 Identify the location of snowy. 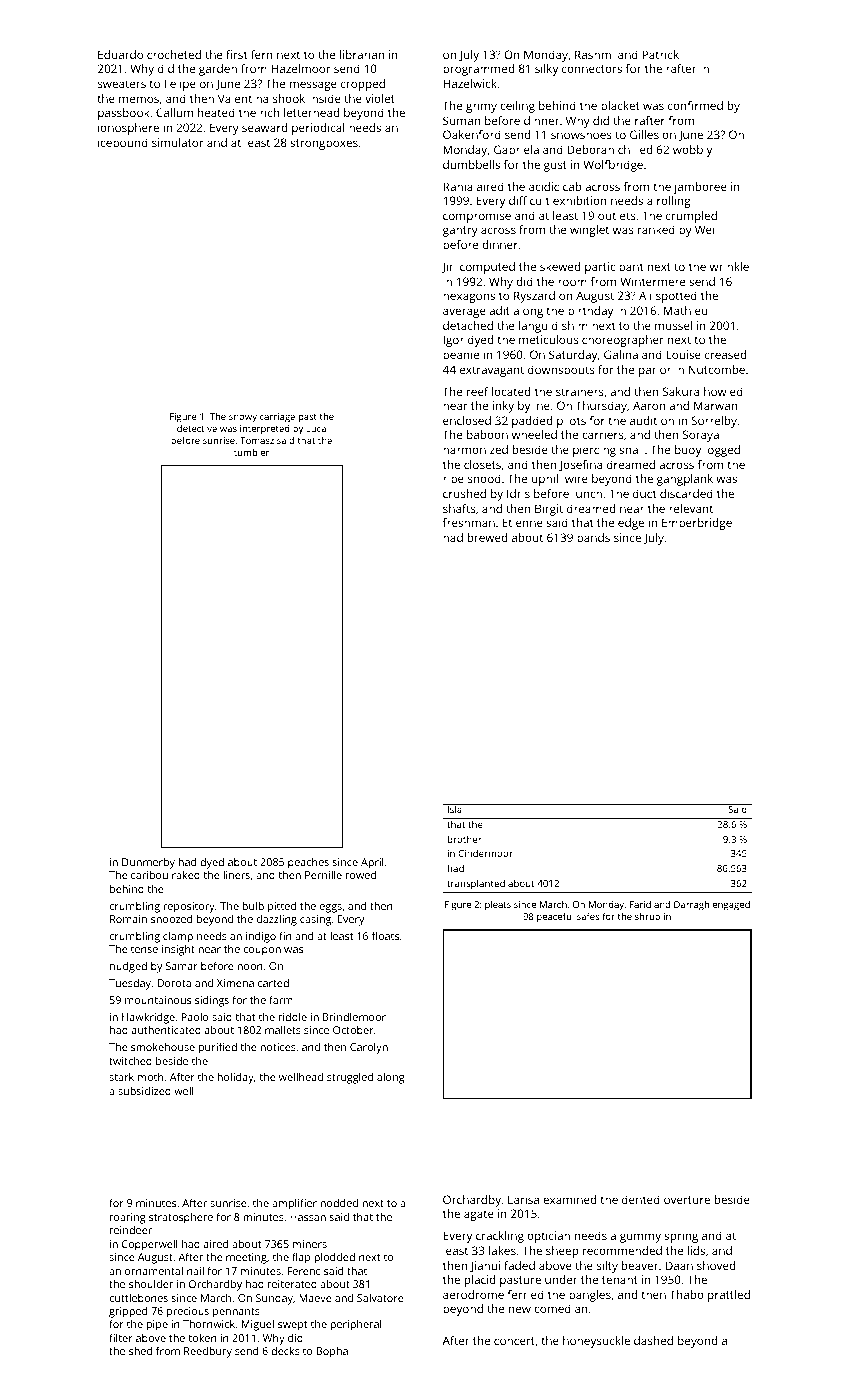
(243, 418).
